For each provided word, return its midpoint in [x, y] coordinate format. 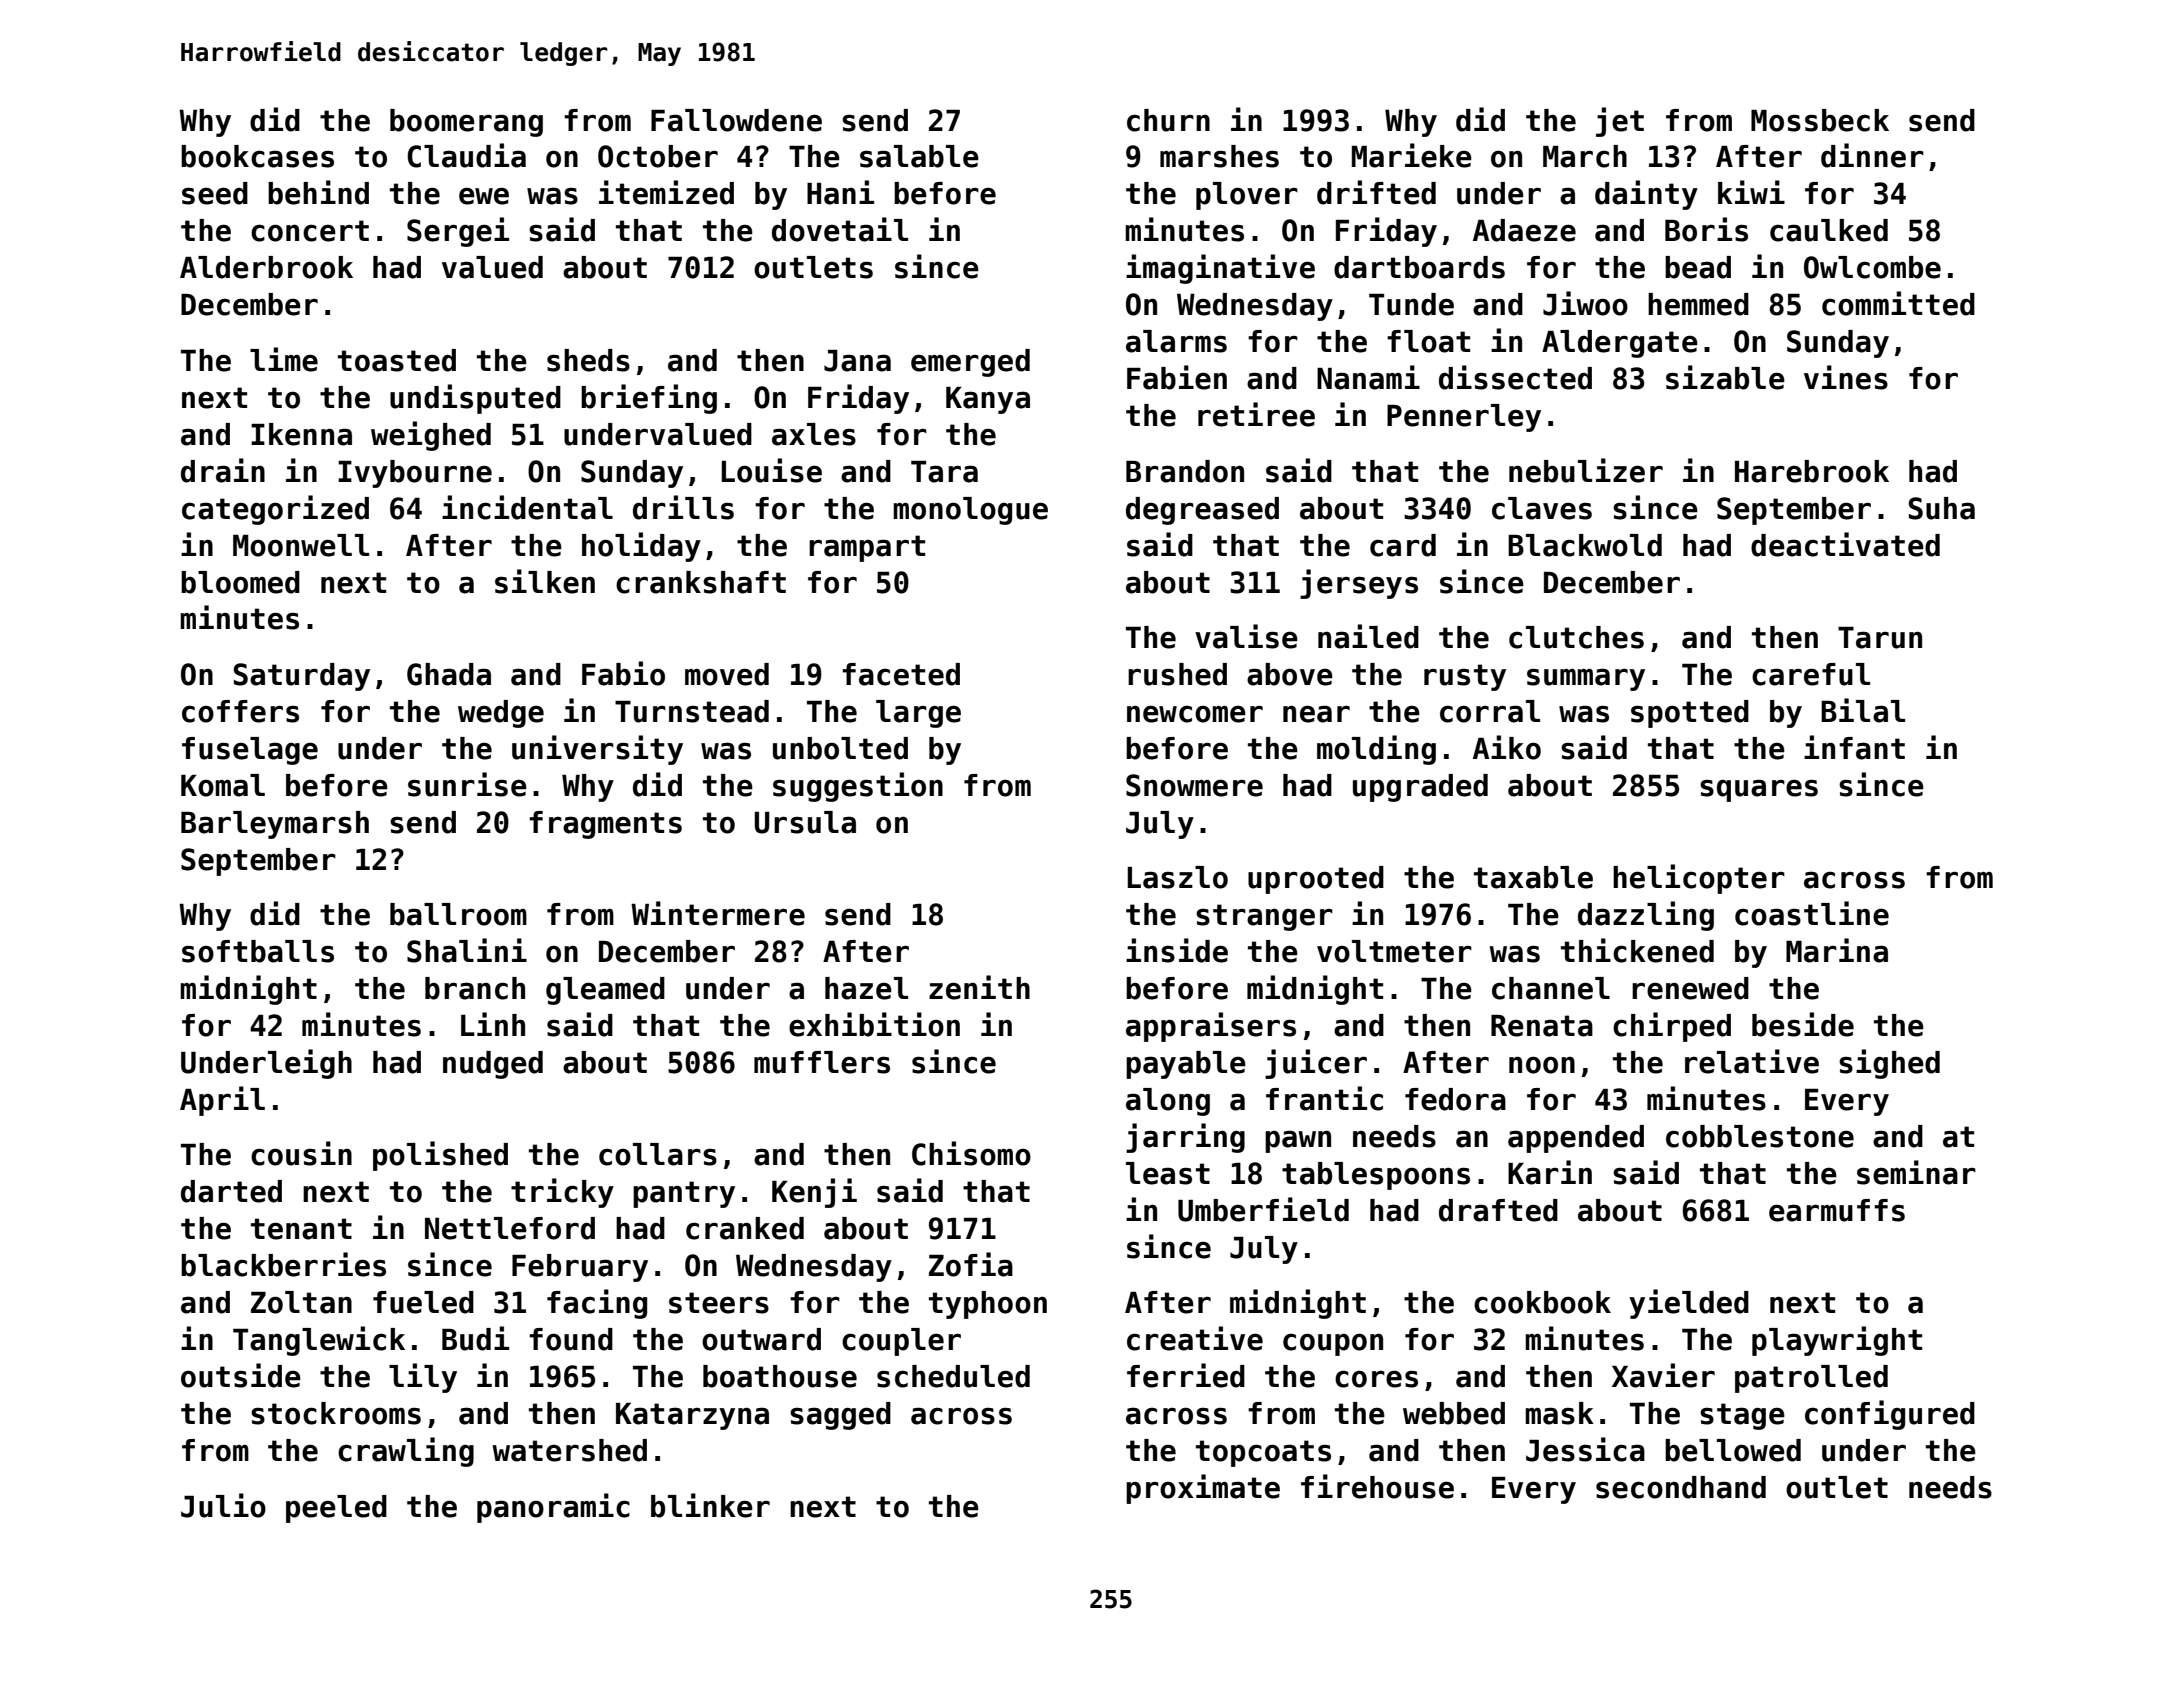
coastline [1812, 913]
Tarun [1880, 638]
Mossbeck [1820, 120]
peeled [336, 1509]
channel [1551, 988]
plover [1247, 196]
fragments [605, 825]
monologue [970, 511]
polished [440, 1156]
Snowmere [1194, 785]
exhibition [874, 1024]
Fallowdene [736, 120]
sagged [840, 1416]
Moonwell [301, 545]
